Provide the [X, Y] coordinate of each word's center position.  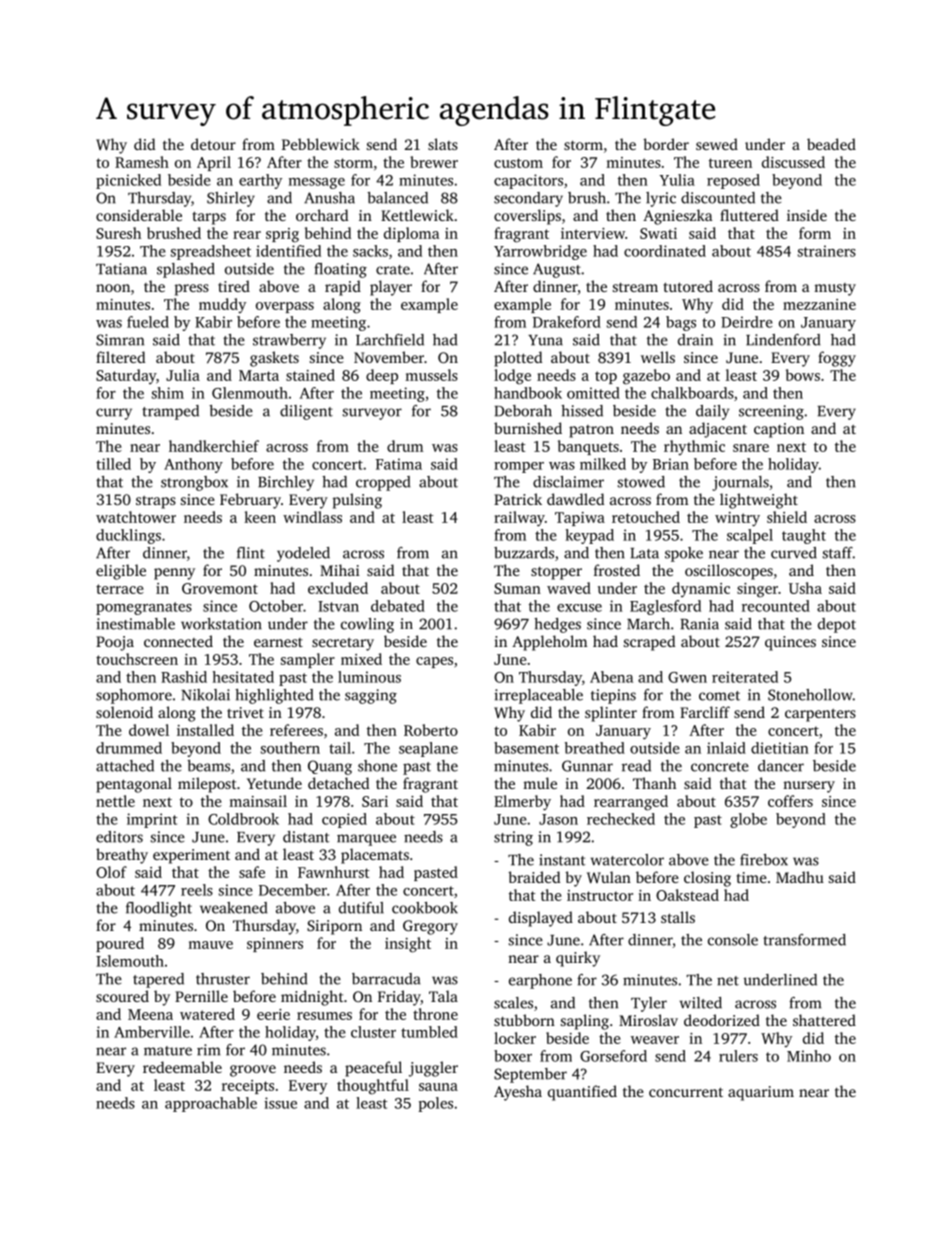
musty [835, 289]
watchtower [136, 517]
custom [518, 163]
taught [804, 536]
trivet [245, 712]
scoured [122, 996]
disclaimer [568, 482]
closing [707, 879]
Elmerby [522, 803]
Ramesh [142, 162]
